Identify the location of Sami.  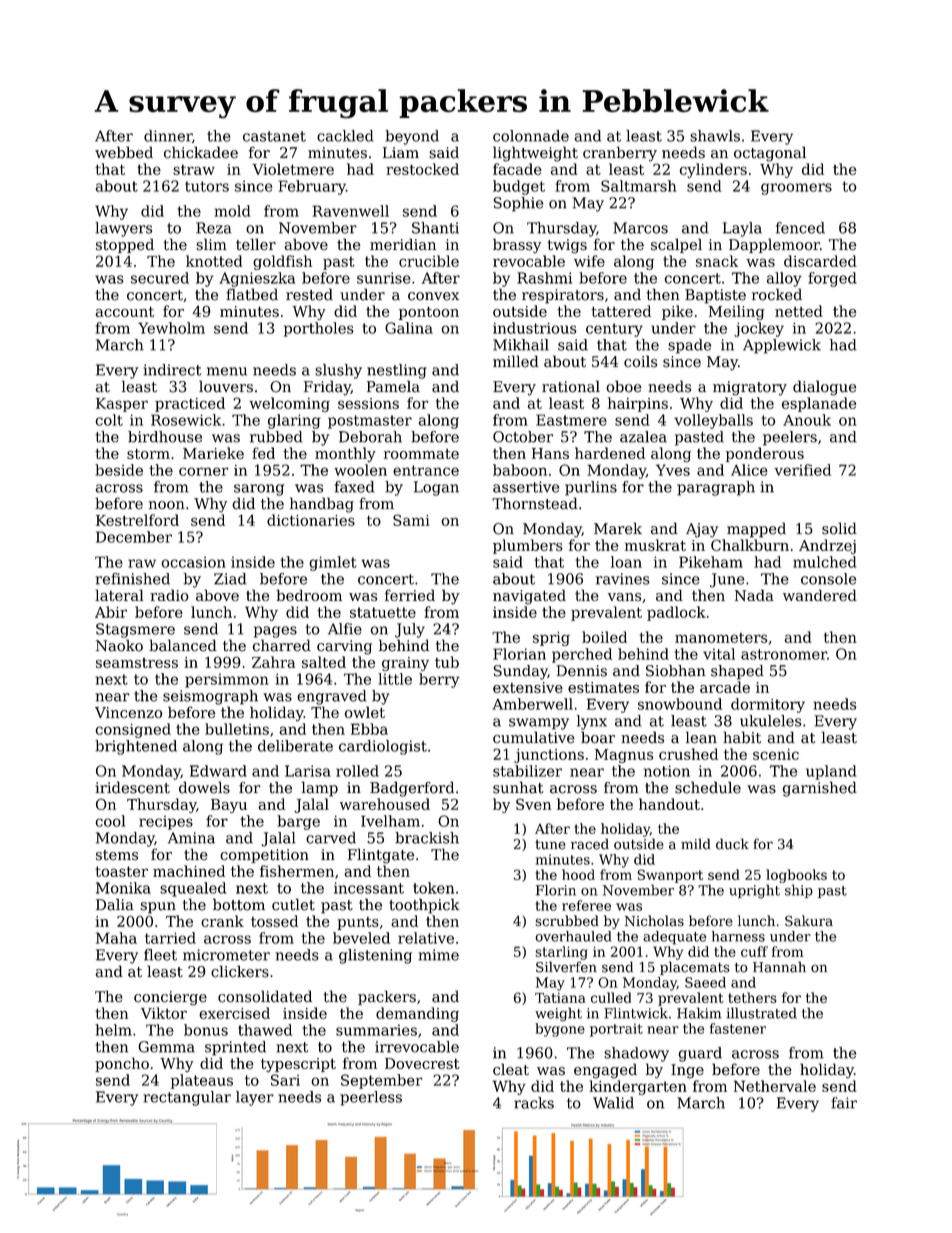
(411, 520).
